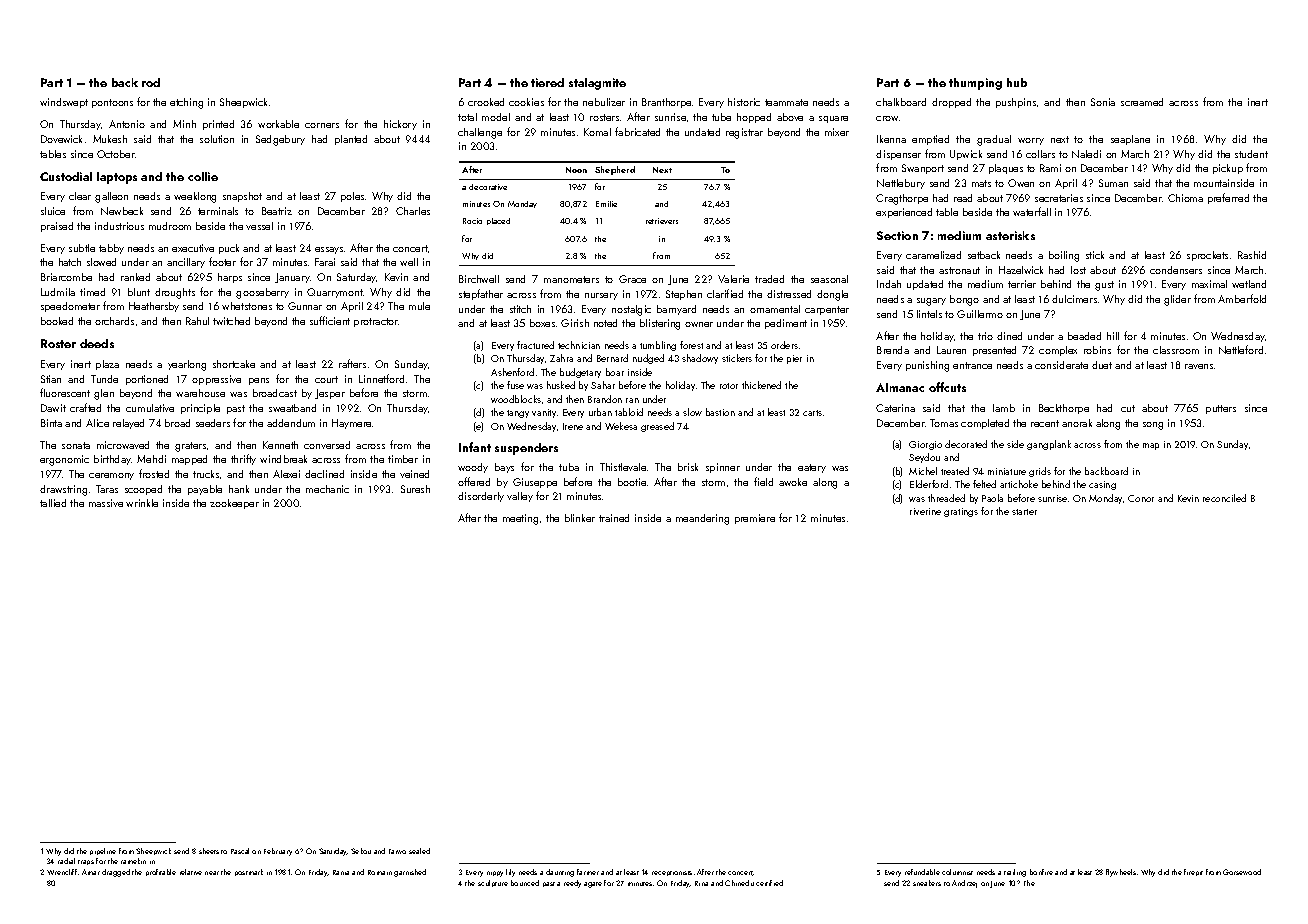 The image size is (1308, 924). I want to click on Sekou, so click(361, 851).
